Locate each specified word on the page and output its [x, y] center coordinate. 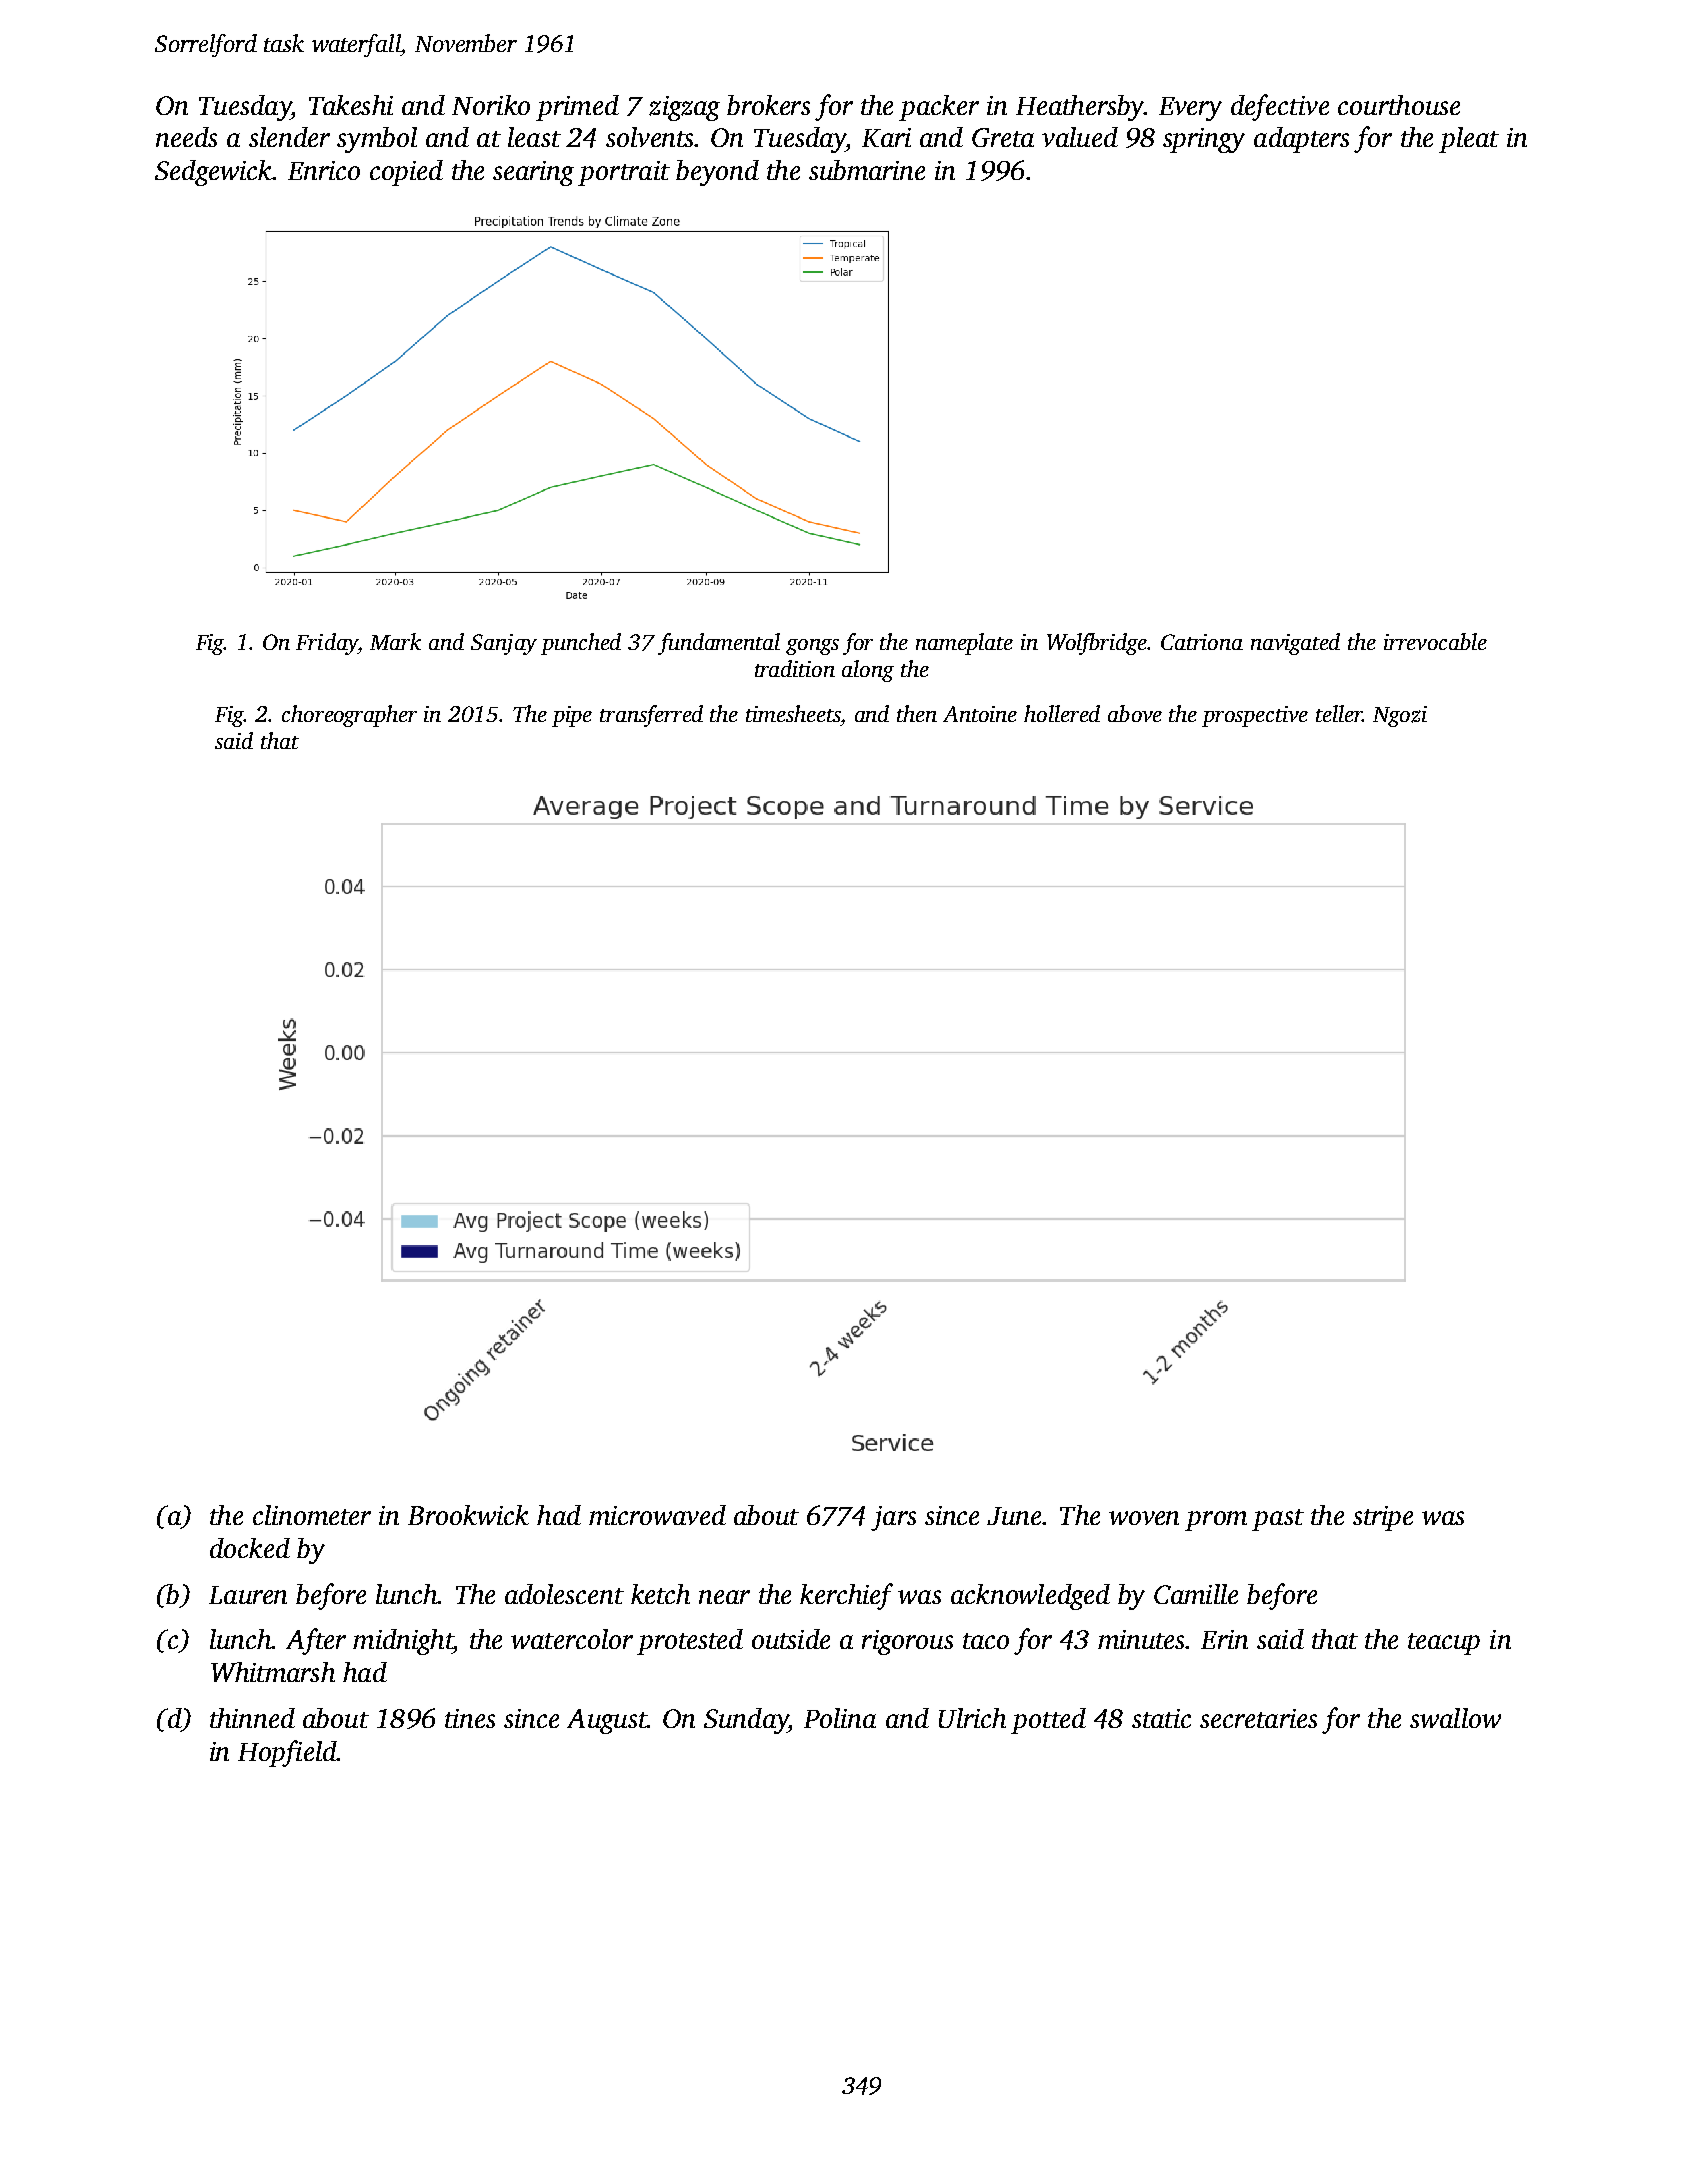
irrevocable [1435, 641]
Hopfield [287, 1753]
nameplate [964, 644]
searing [533, 173]
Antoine [980, 714]
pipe [572, 716]
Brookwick [468, 1515]
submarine [867, 170]
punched [581, 644]
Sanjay [504, 644]
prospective [1255, 716]
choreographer [349, 716]
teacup [1444, 1644]
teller [1339, 713]
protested [690, 1642]
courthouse [1399, 105]
